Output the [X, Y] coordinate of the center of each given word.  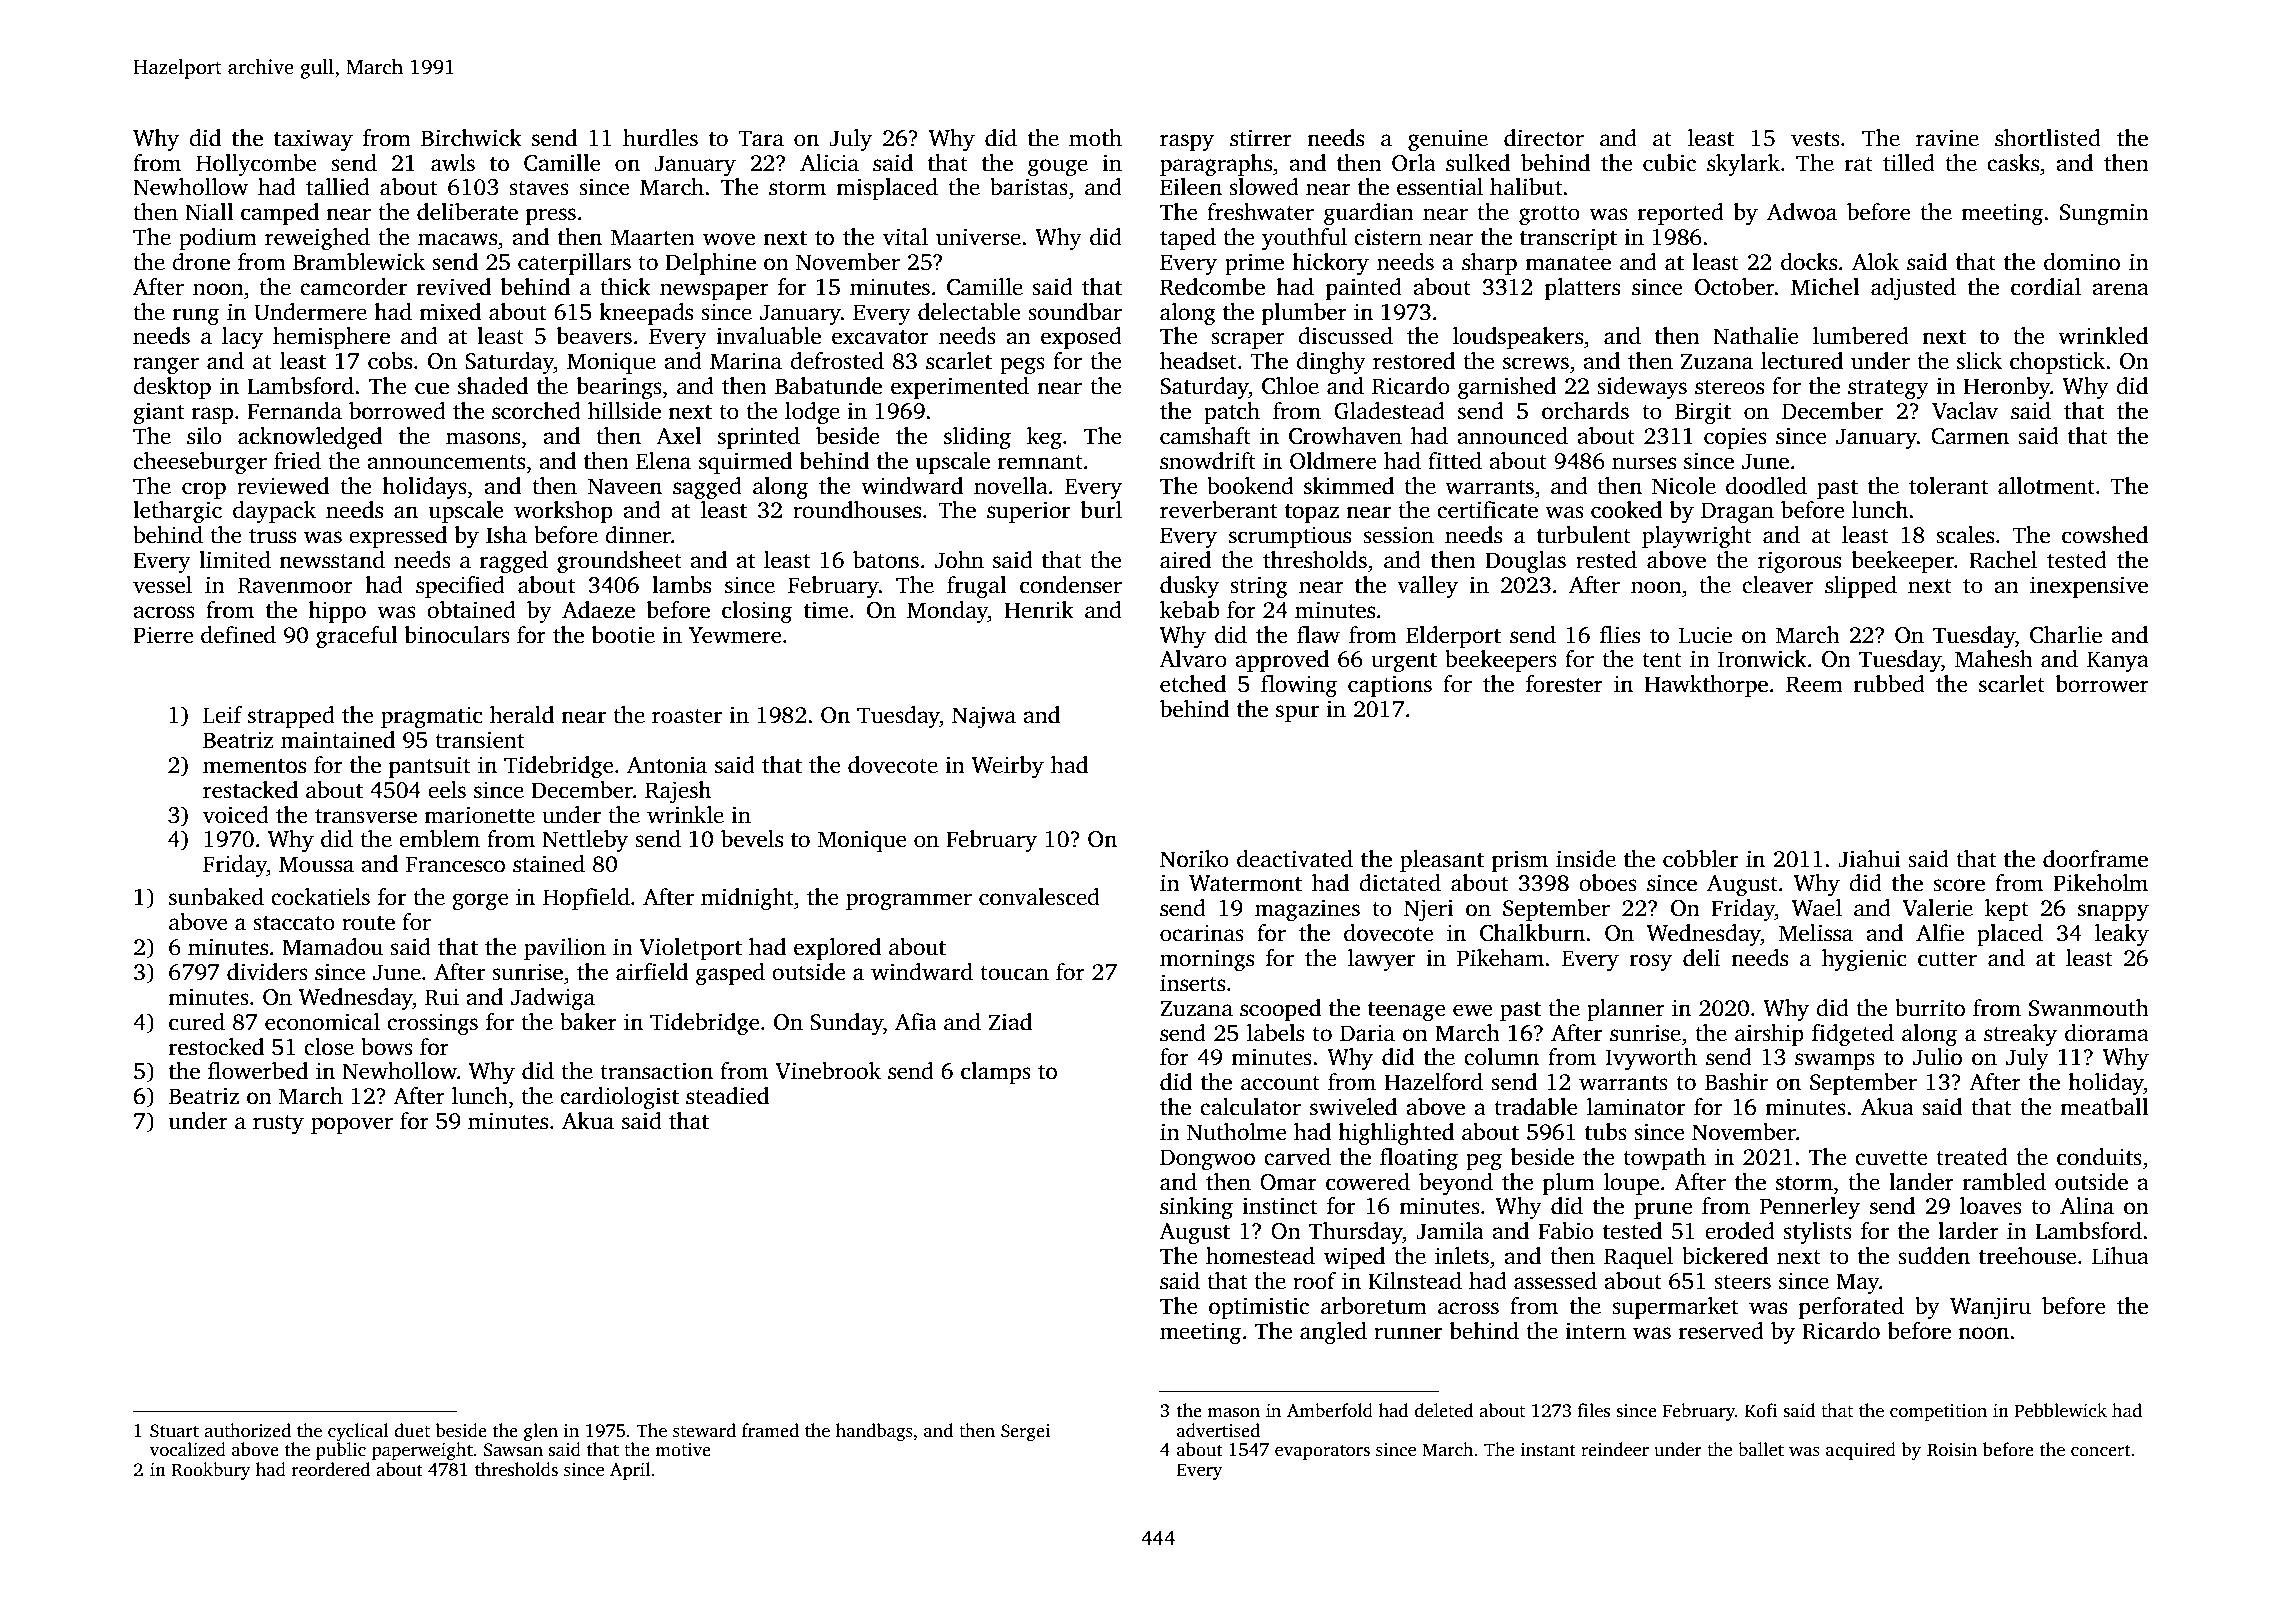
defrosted [837, 361]
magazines [1307, 910]
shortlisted [2048, 138]
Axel [679, 436]
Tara [761, 138]
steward [704, 1430]
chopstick [2057, 363]
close [329, 1047]
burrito [1930, 1008]
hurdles [660, 138]
